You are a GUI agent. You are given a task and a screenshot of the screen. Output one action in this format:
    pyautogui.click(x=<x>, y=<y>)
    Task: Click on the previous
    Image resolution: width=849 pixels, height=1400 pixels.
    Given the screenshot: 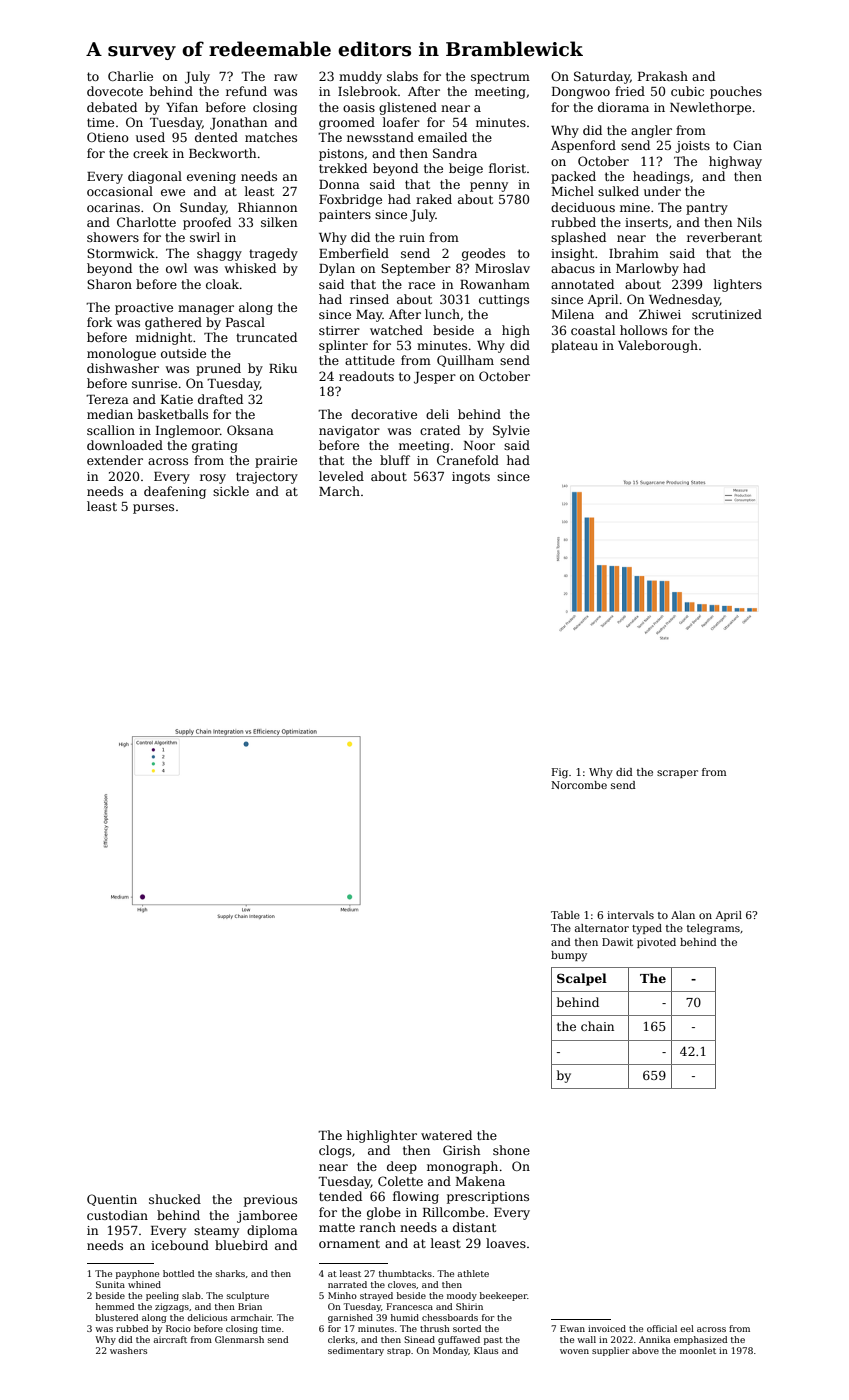 What is the action you would take?
    pyautogui.click(x=270, y=1201)
